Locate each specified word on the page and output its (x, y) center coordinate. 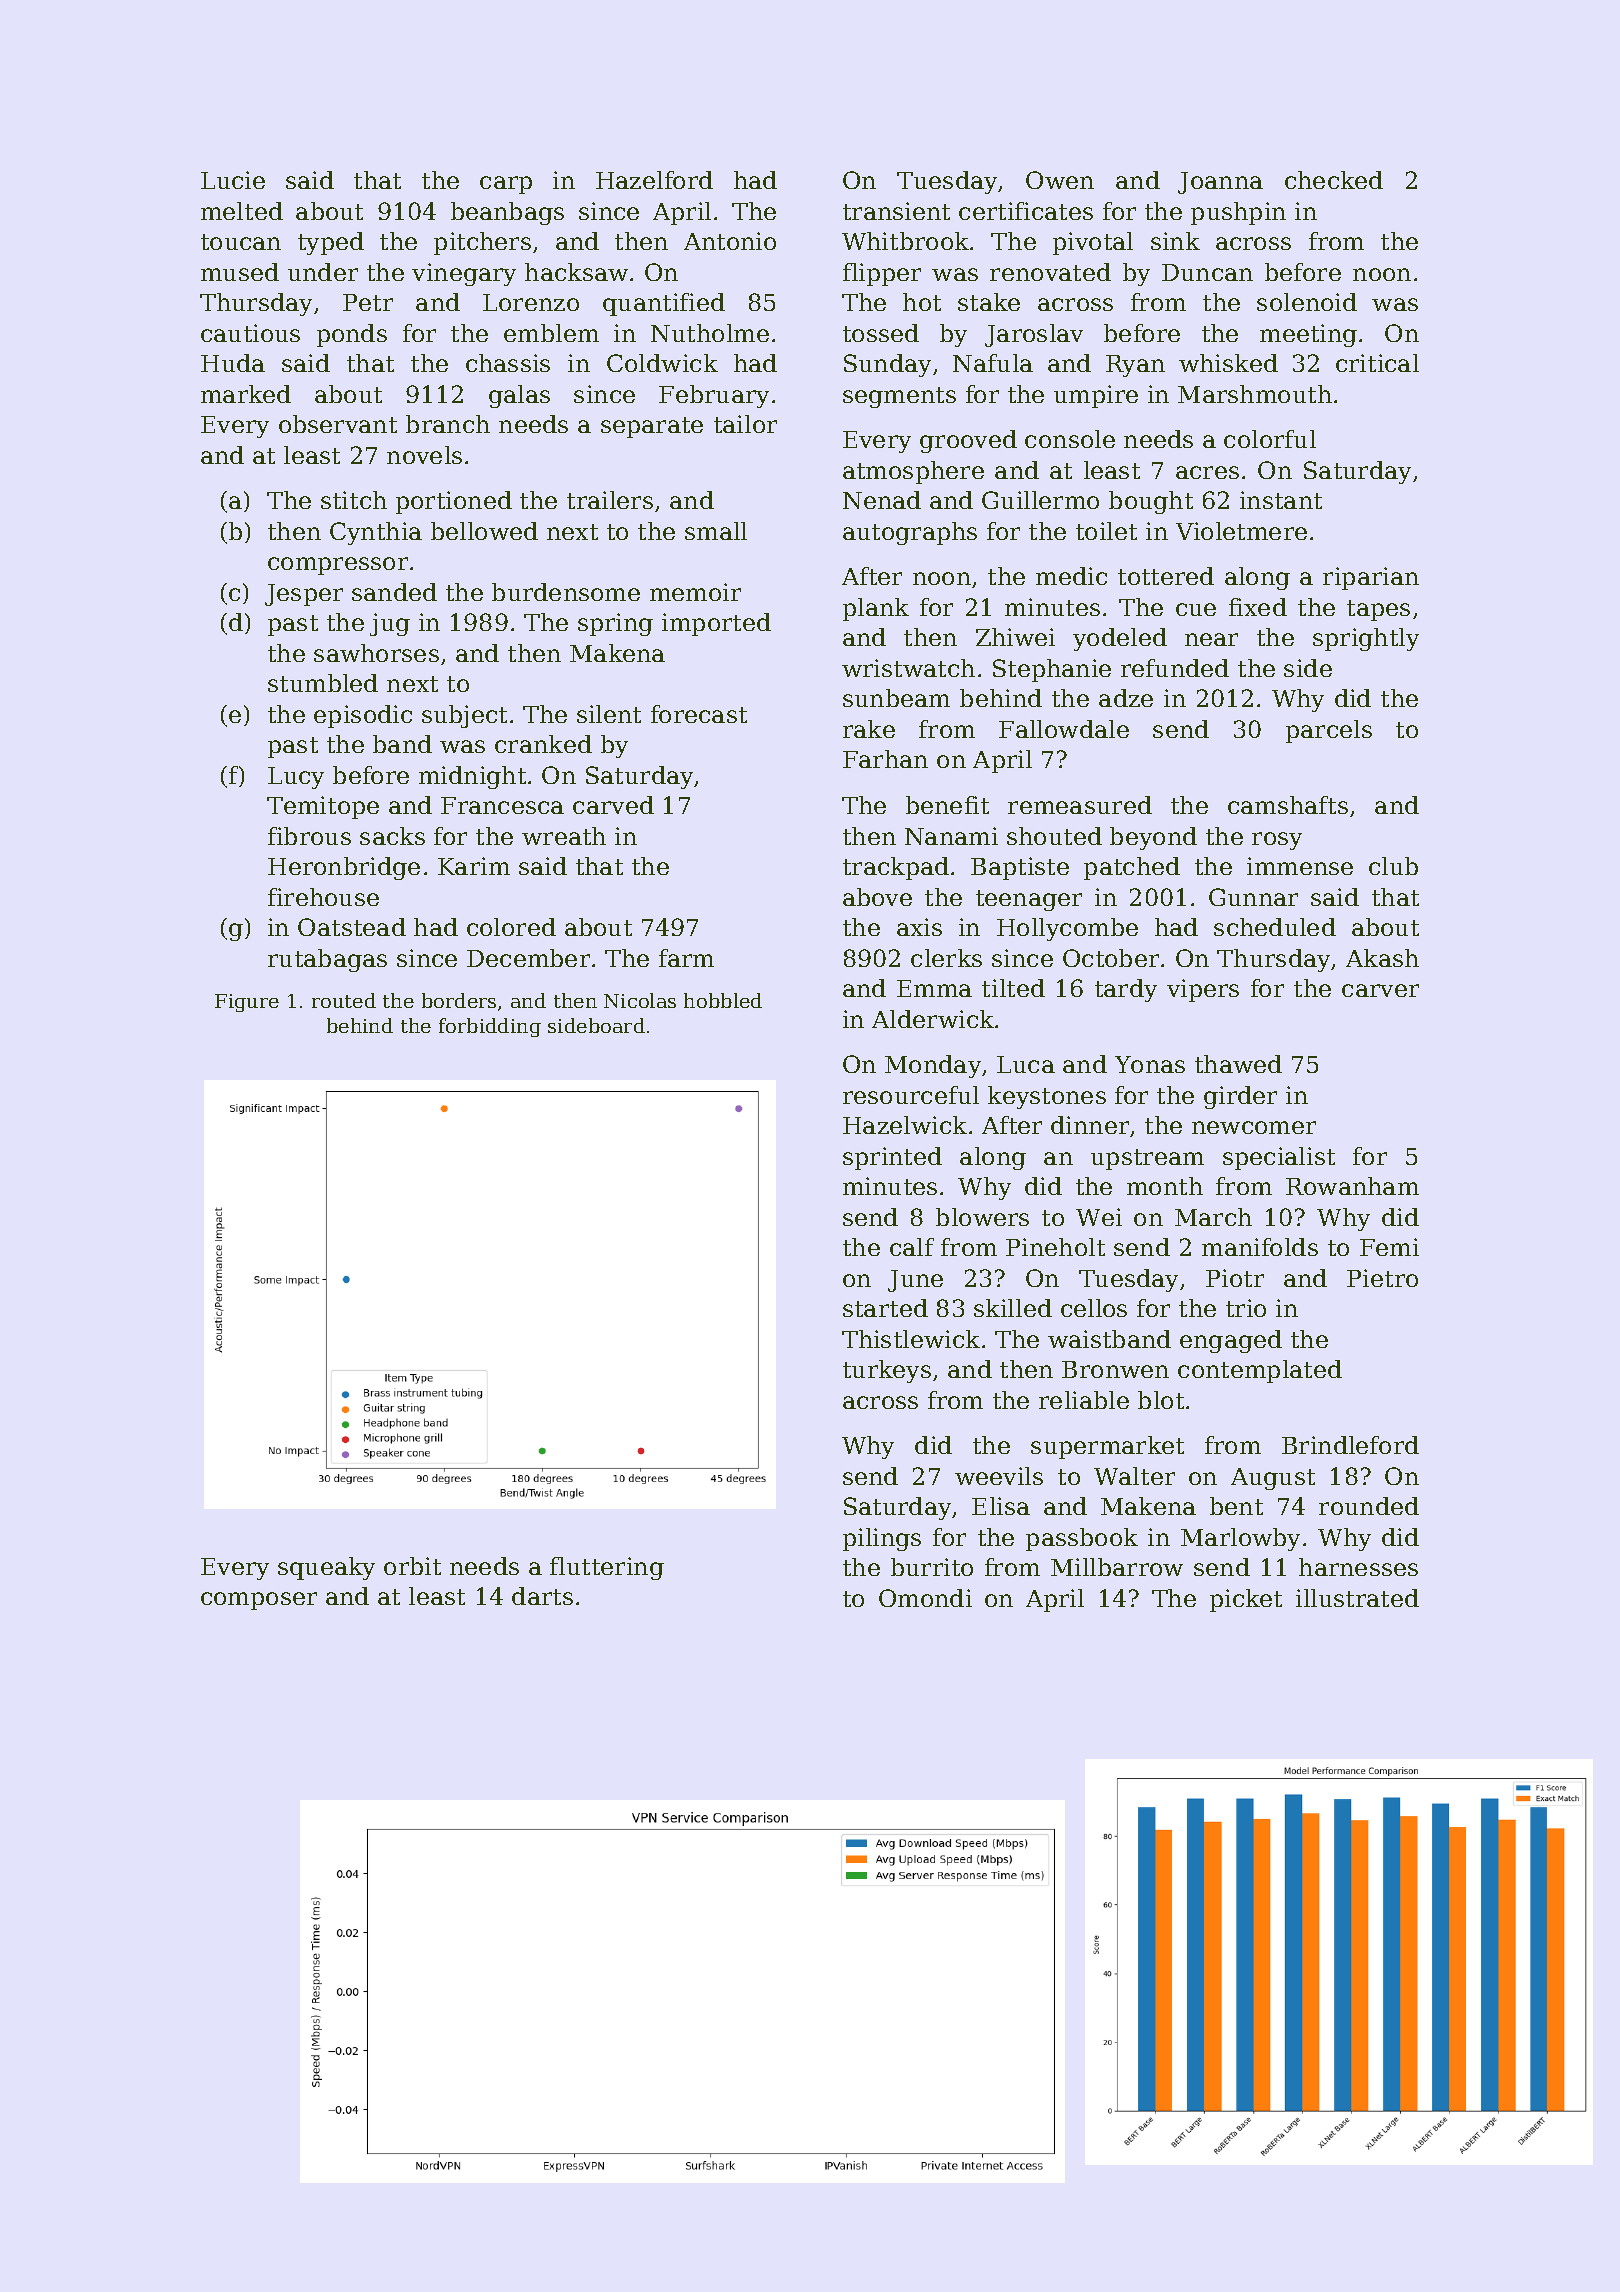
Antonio (730, 241)
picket (1246, 1600)
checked (1334, 180)
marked (246, 394)
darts (542, 1596)
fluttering (607, 1568)
